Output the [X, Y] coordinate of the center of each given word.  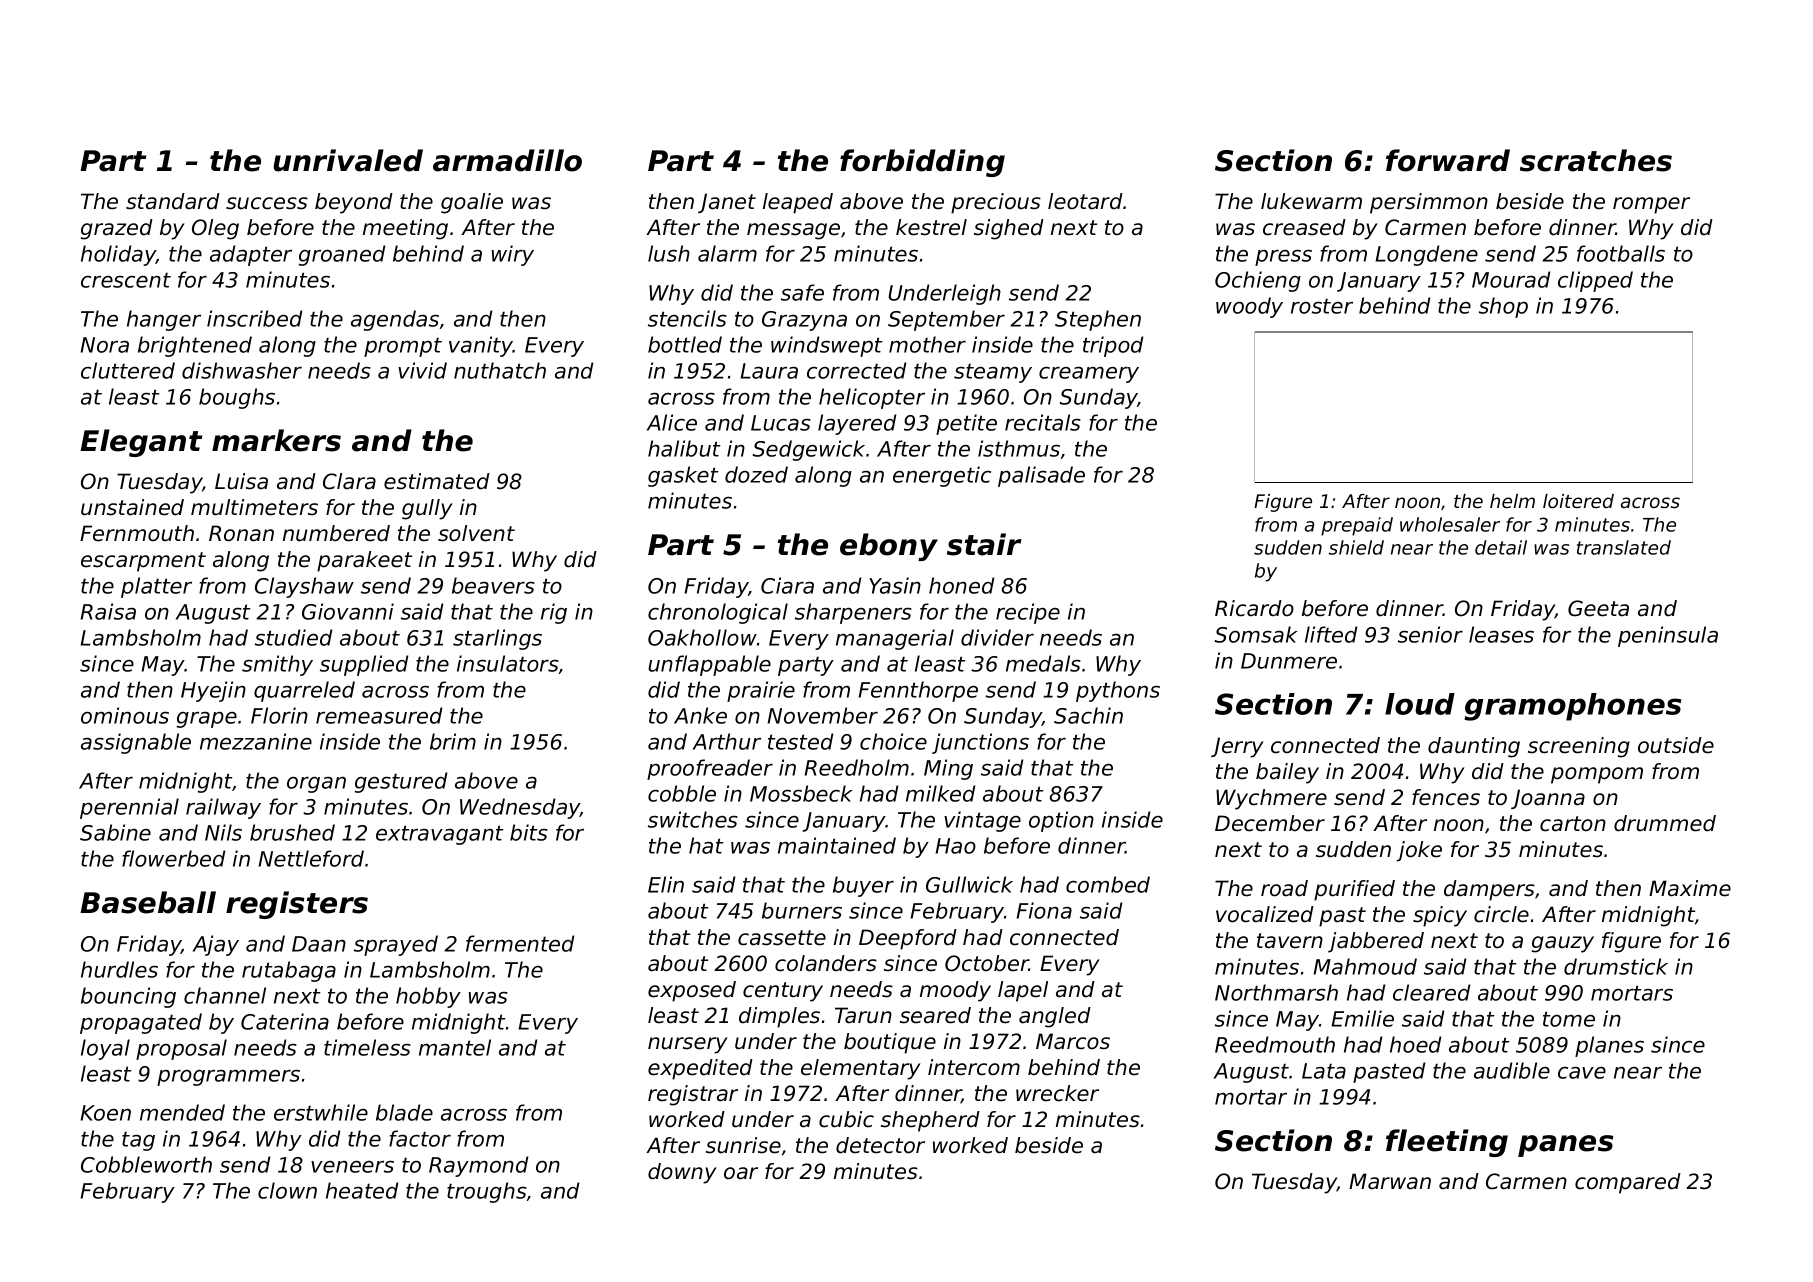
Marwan [1390, 1181]
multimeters [254, 507]
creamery [1089, 375]
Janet [727, 203]
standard [173, 201]
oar [741, 1173]
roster [1322, 306]
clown [287, 1190]
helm [1512, 501]
